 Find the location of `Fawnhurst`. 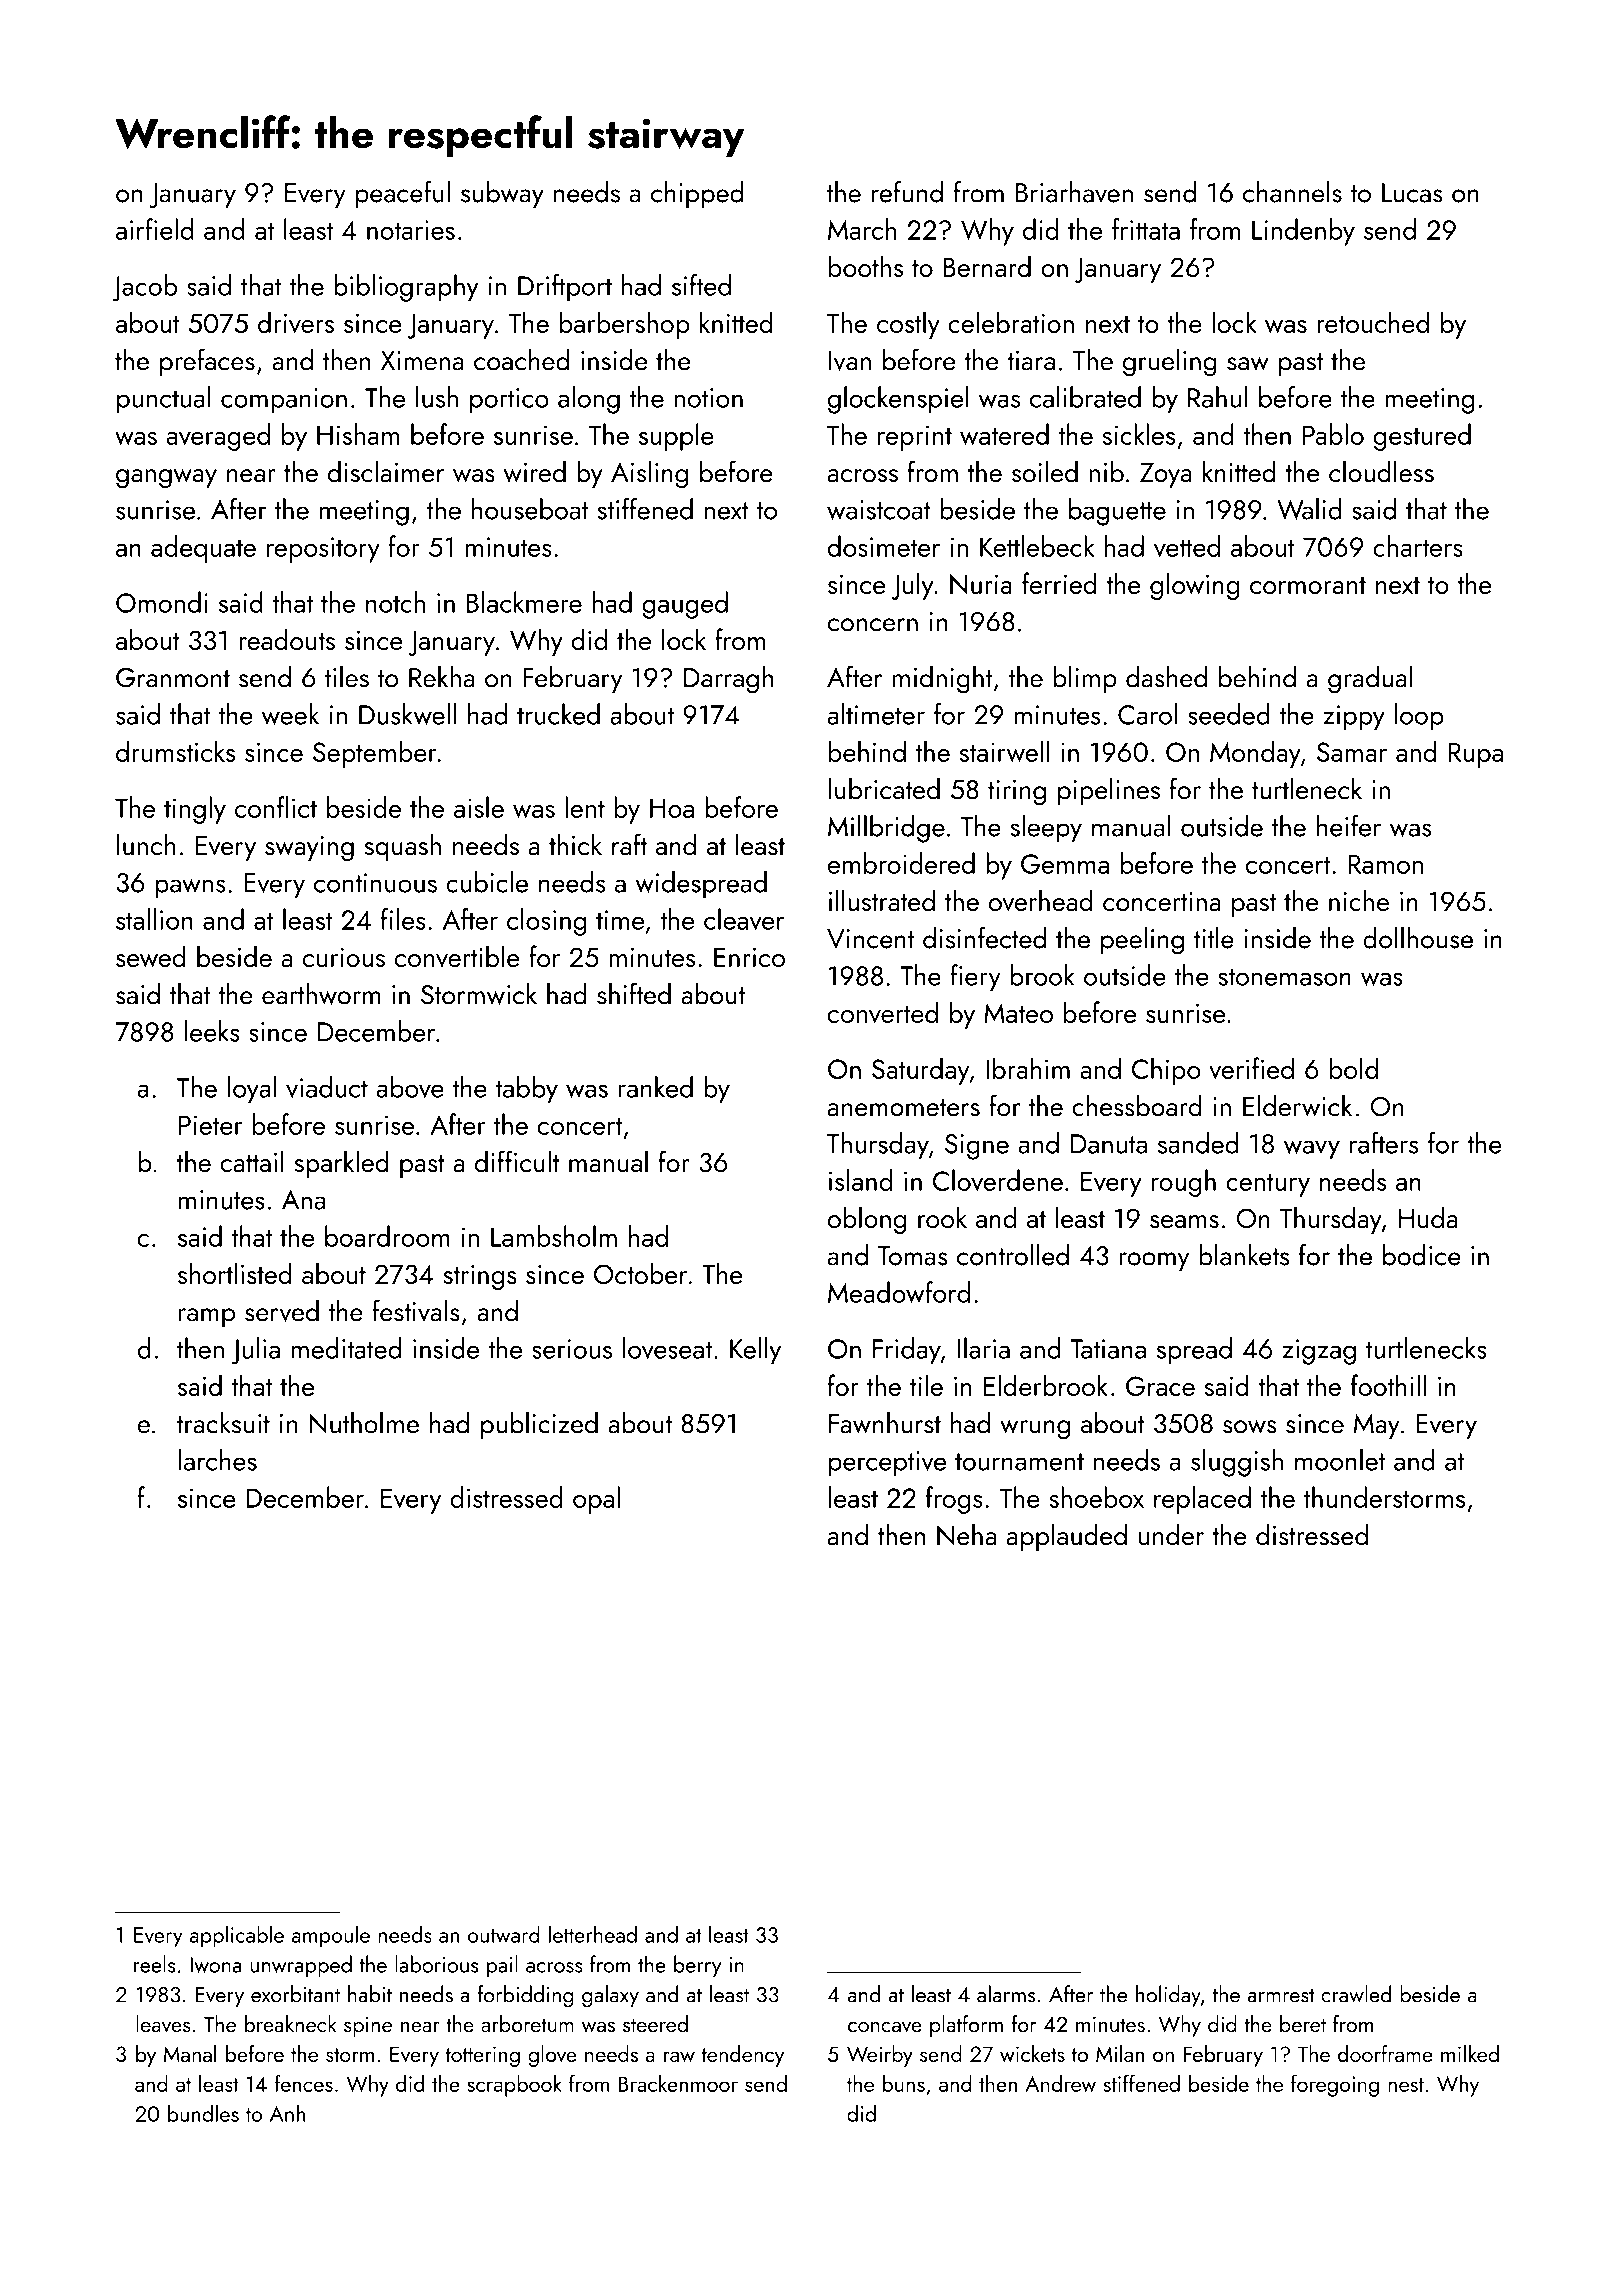

Fawnhurst is located at coordinates (885, 1423).
